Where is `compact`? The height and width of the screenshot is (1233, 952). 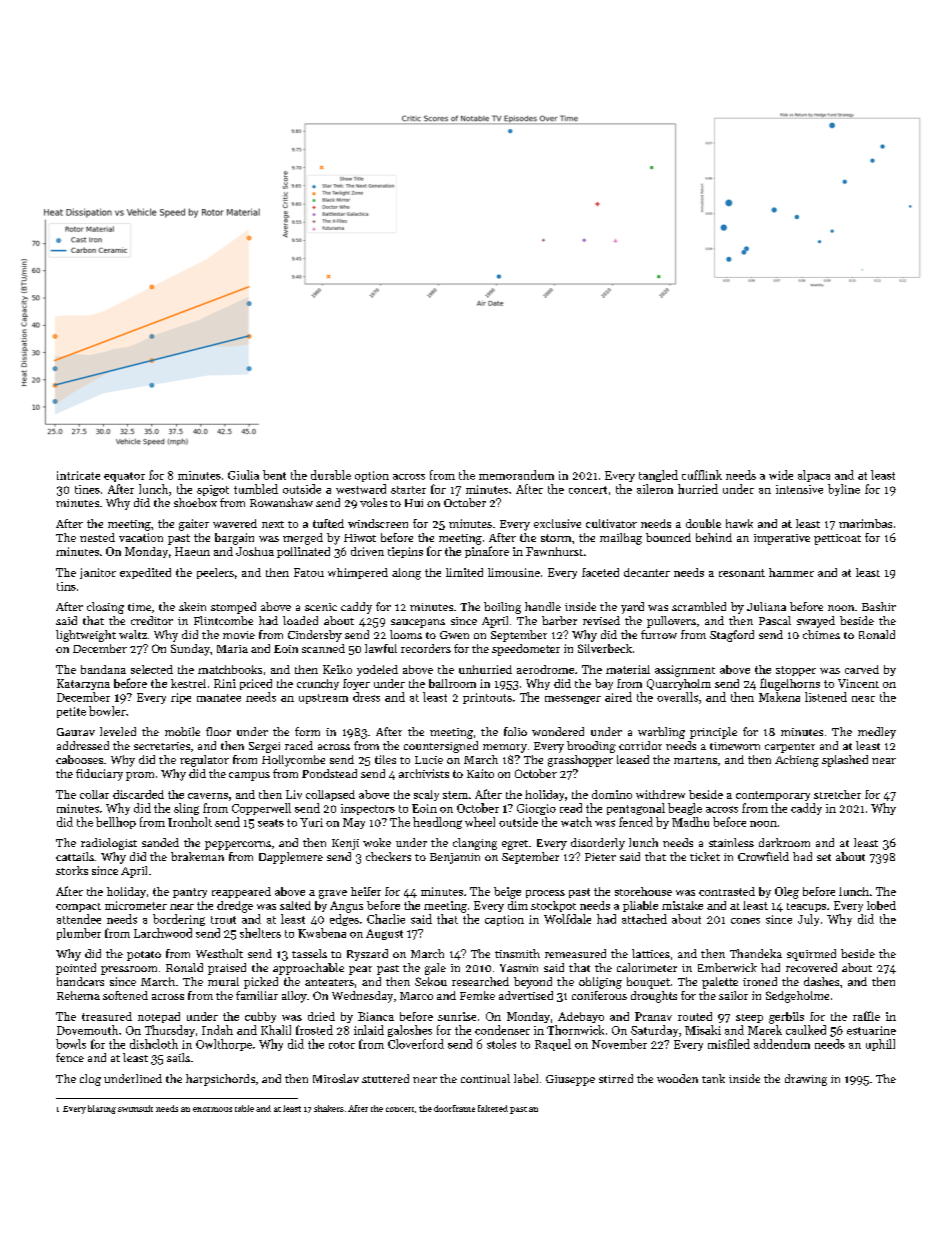
compact is located at coordinates (78, 907).
